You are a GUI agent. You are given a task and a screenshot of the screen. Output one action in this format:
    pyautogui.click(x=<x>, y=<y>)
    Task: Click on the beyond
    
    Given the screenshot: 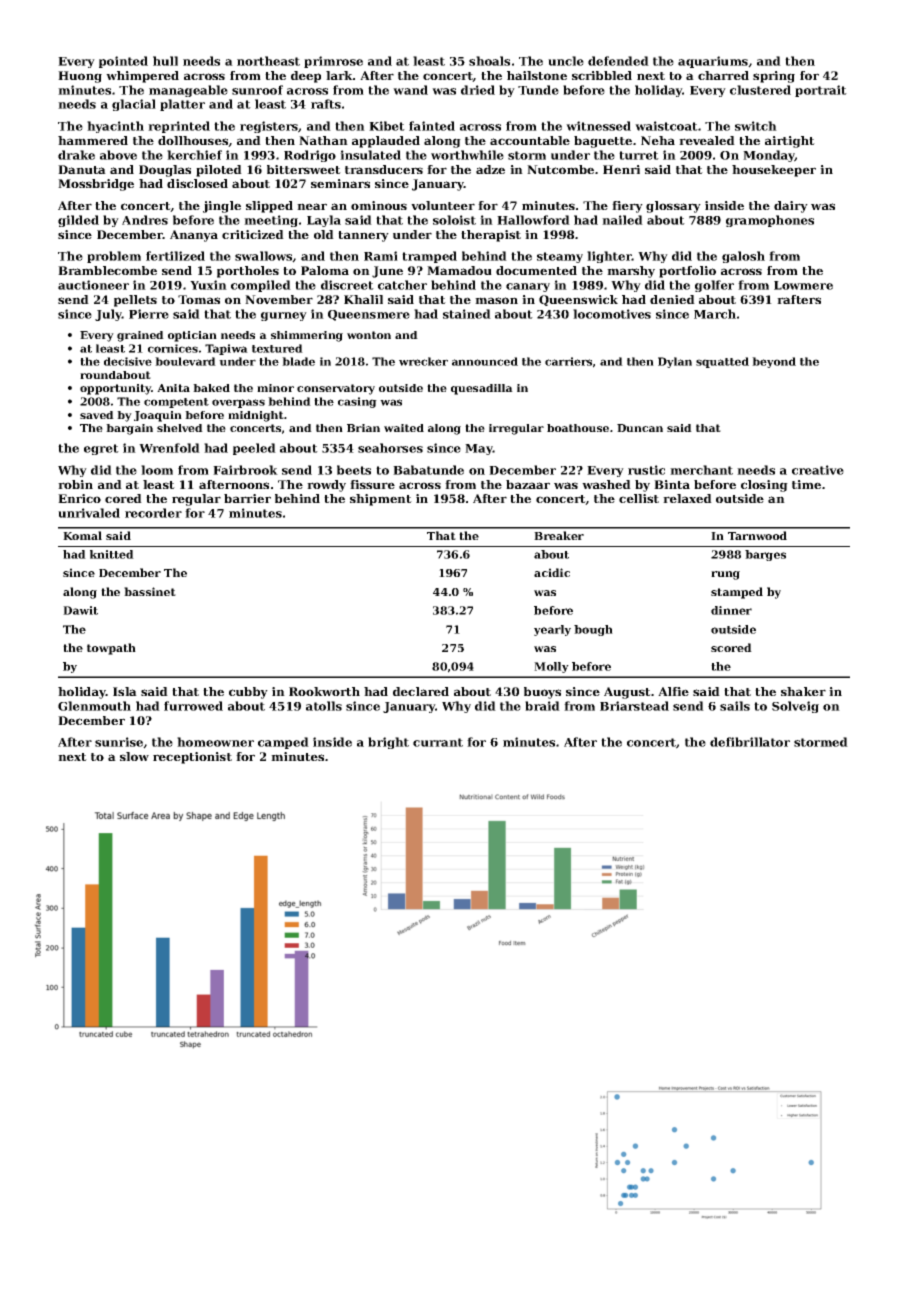 What is the action you would take?
    pyautogui.click(x=774, y=362)
